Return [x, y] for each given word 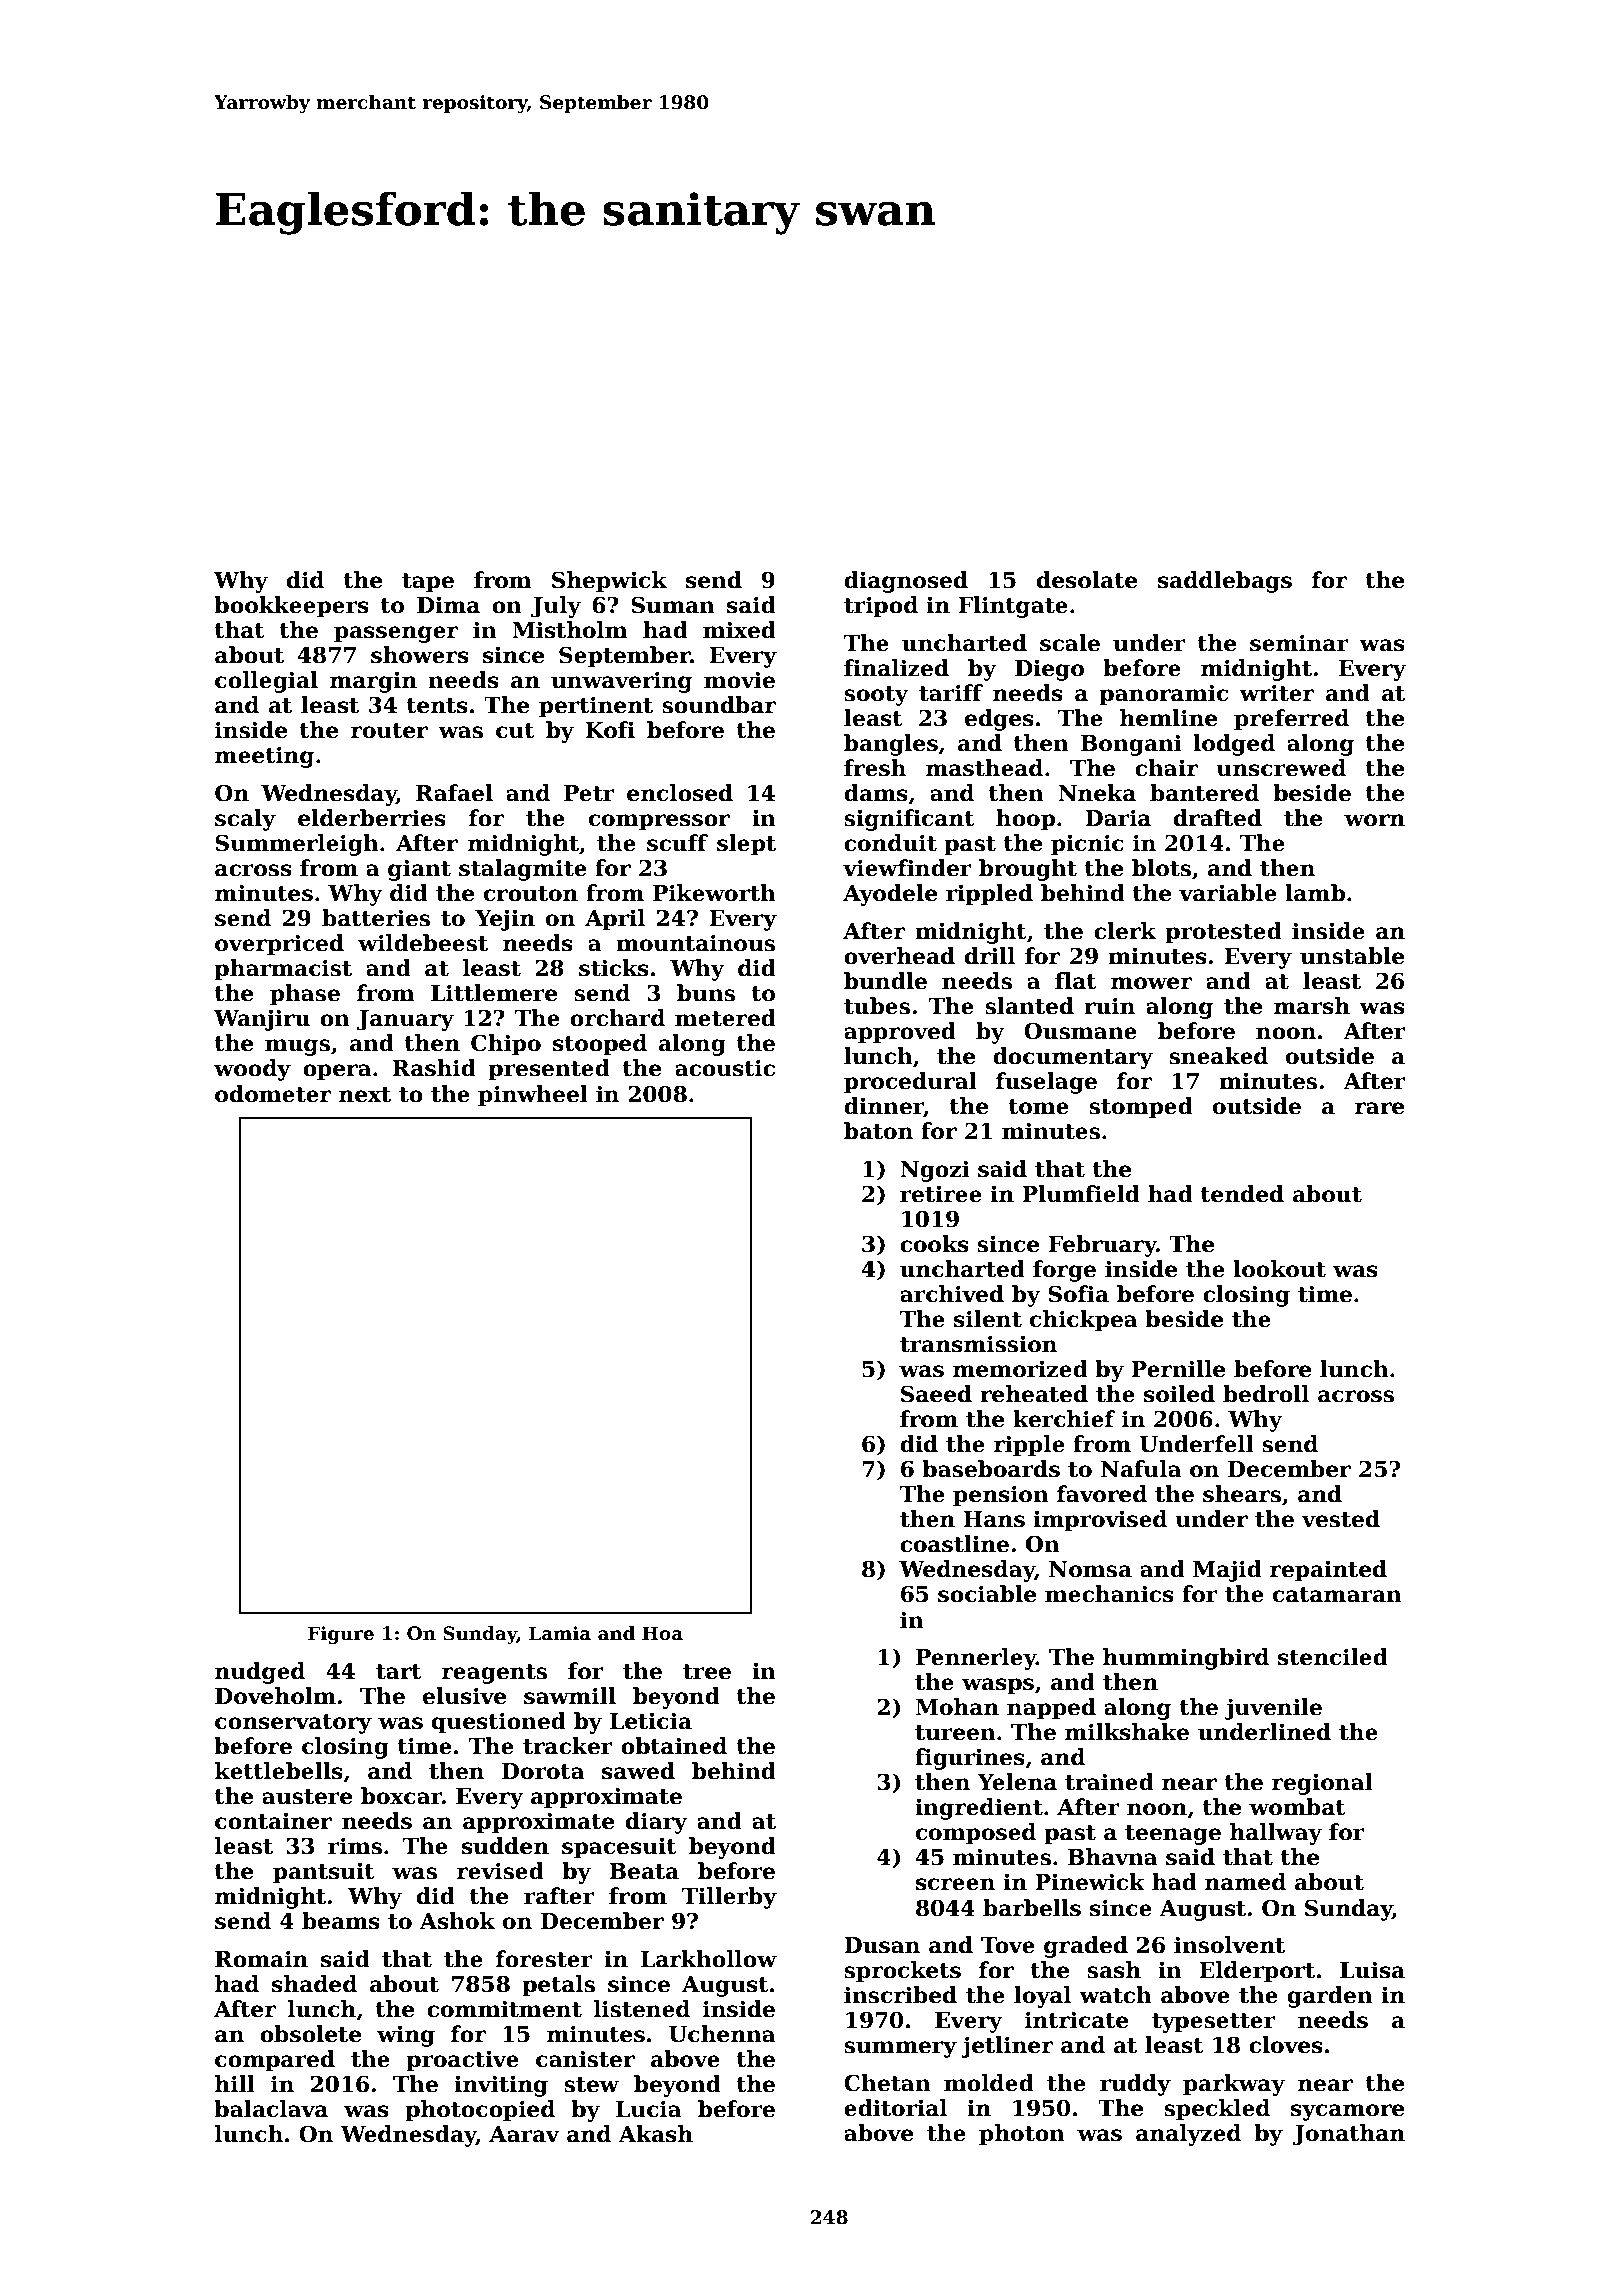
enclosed [680, 793]
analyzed [1188, 2135]
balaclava [271, 2109]
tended [1242, 1194]
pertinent [596, 707]
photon [1022, 2135]
